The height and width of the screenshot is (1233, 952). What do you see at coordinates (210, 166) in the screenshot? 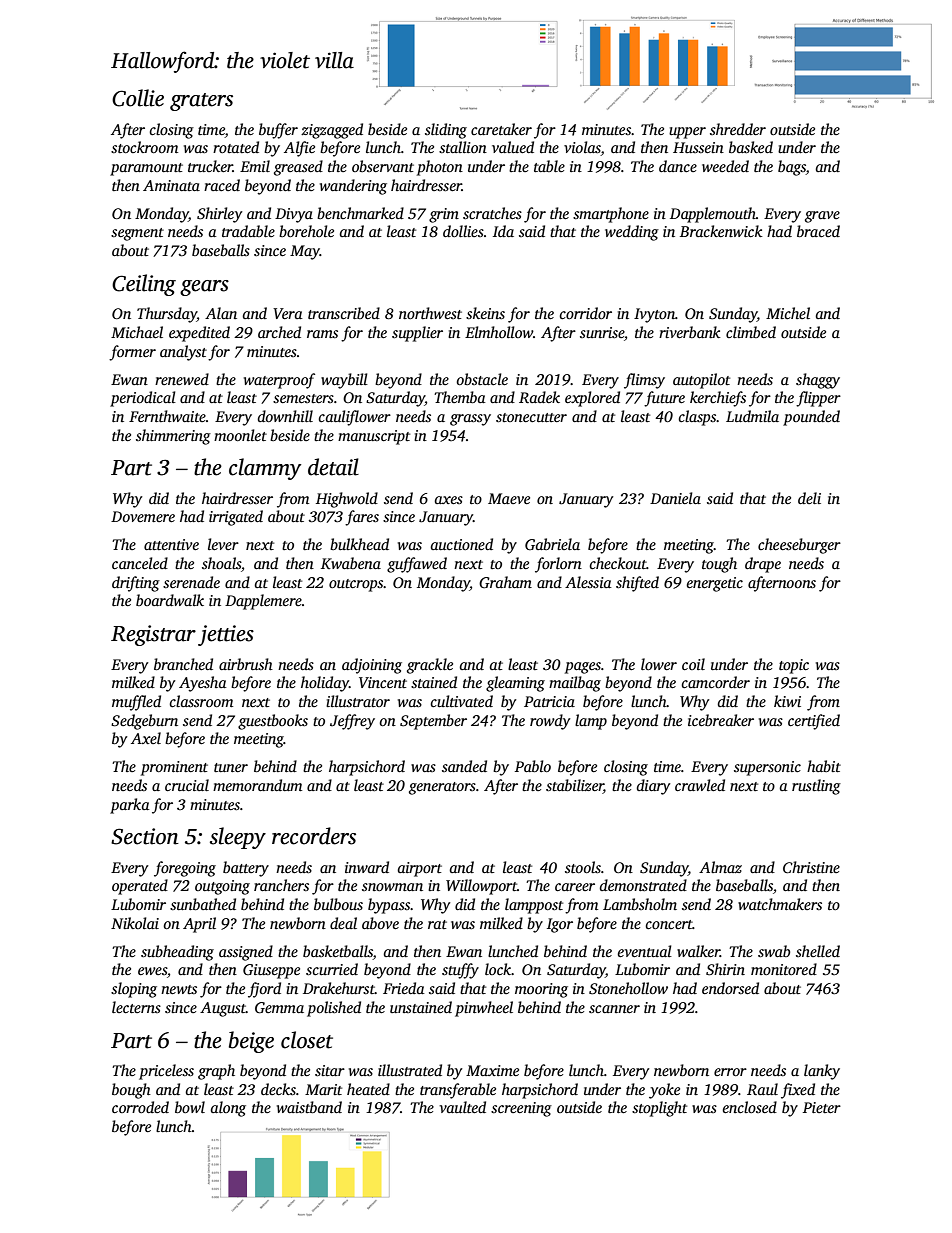
I see `trucker` at bounding box center [210, 166].
